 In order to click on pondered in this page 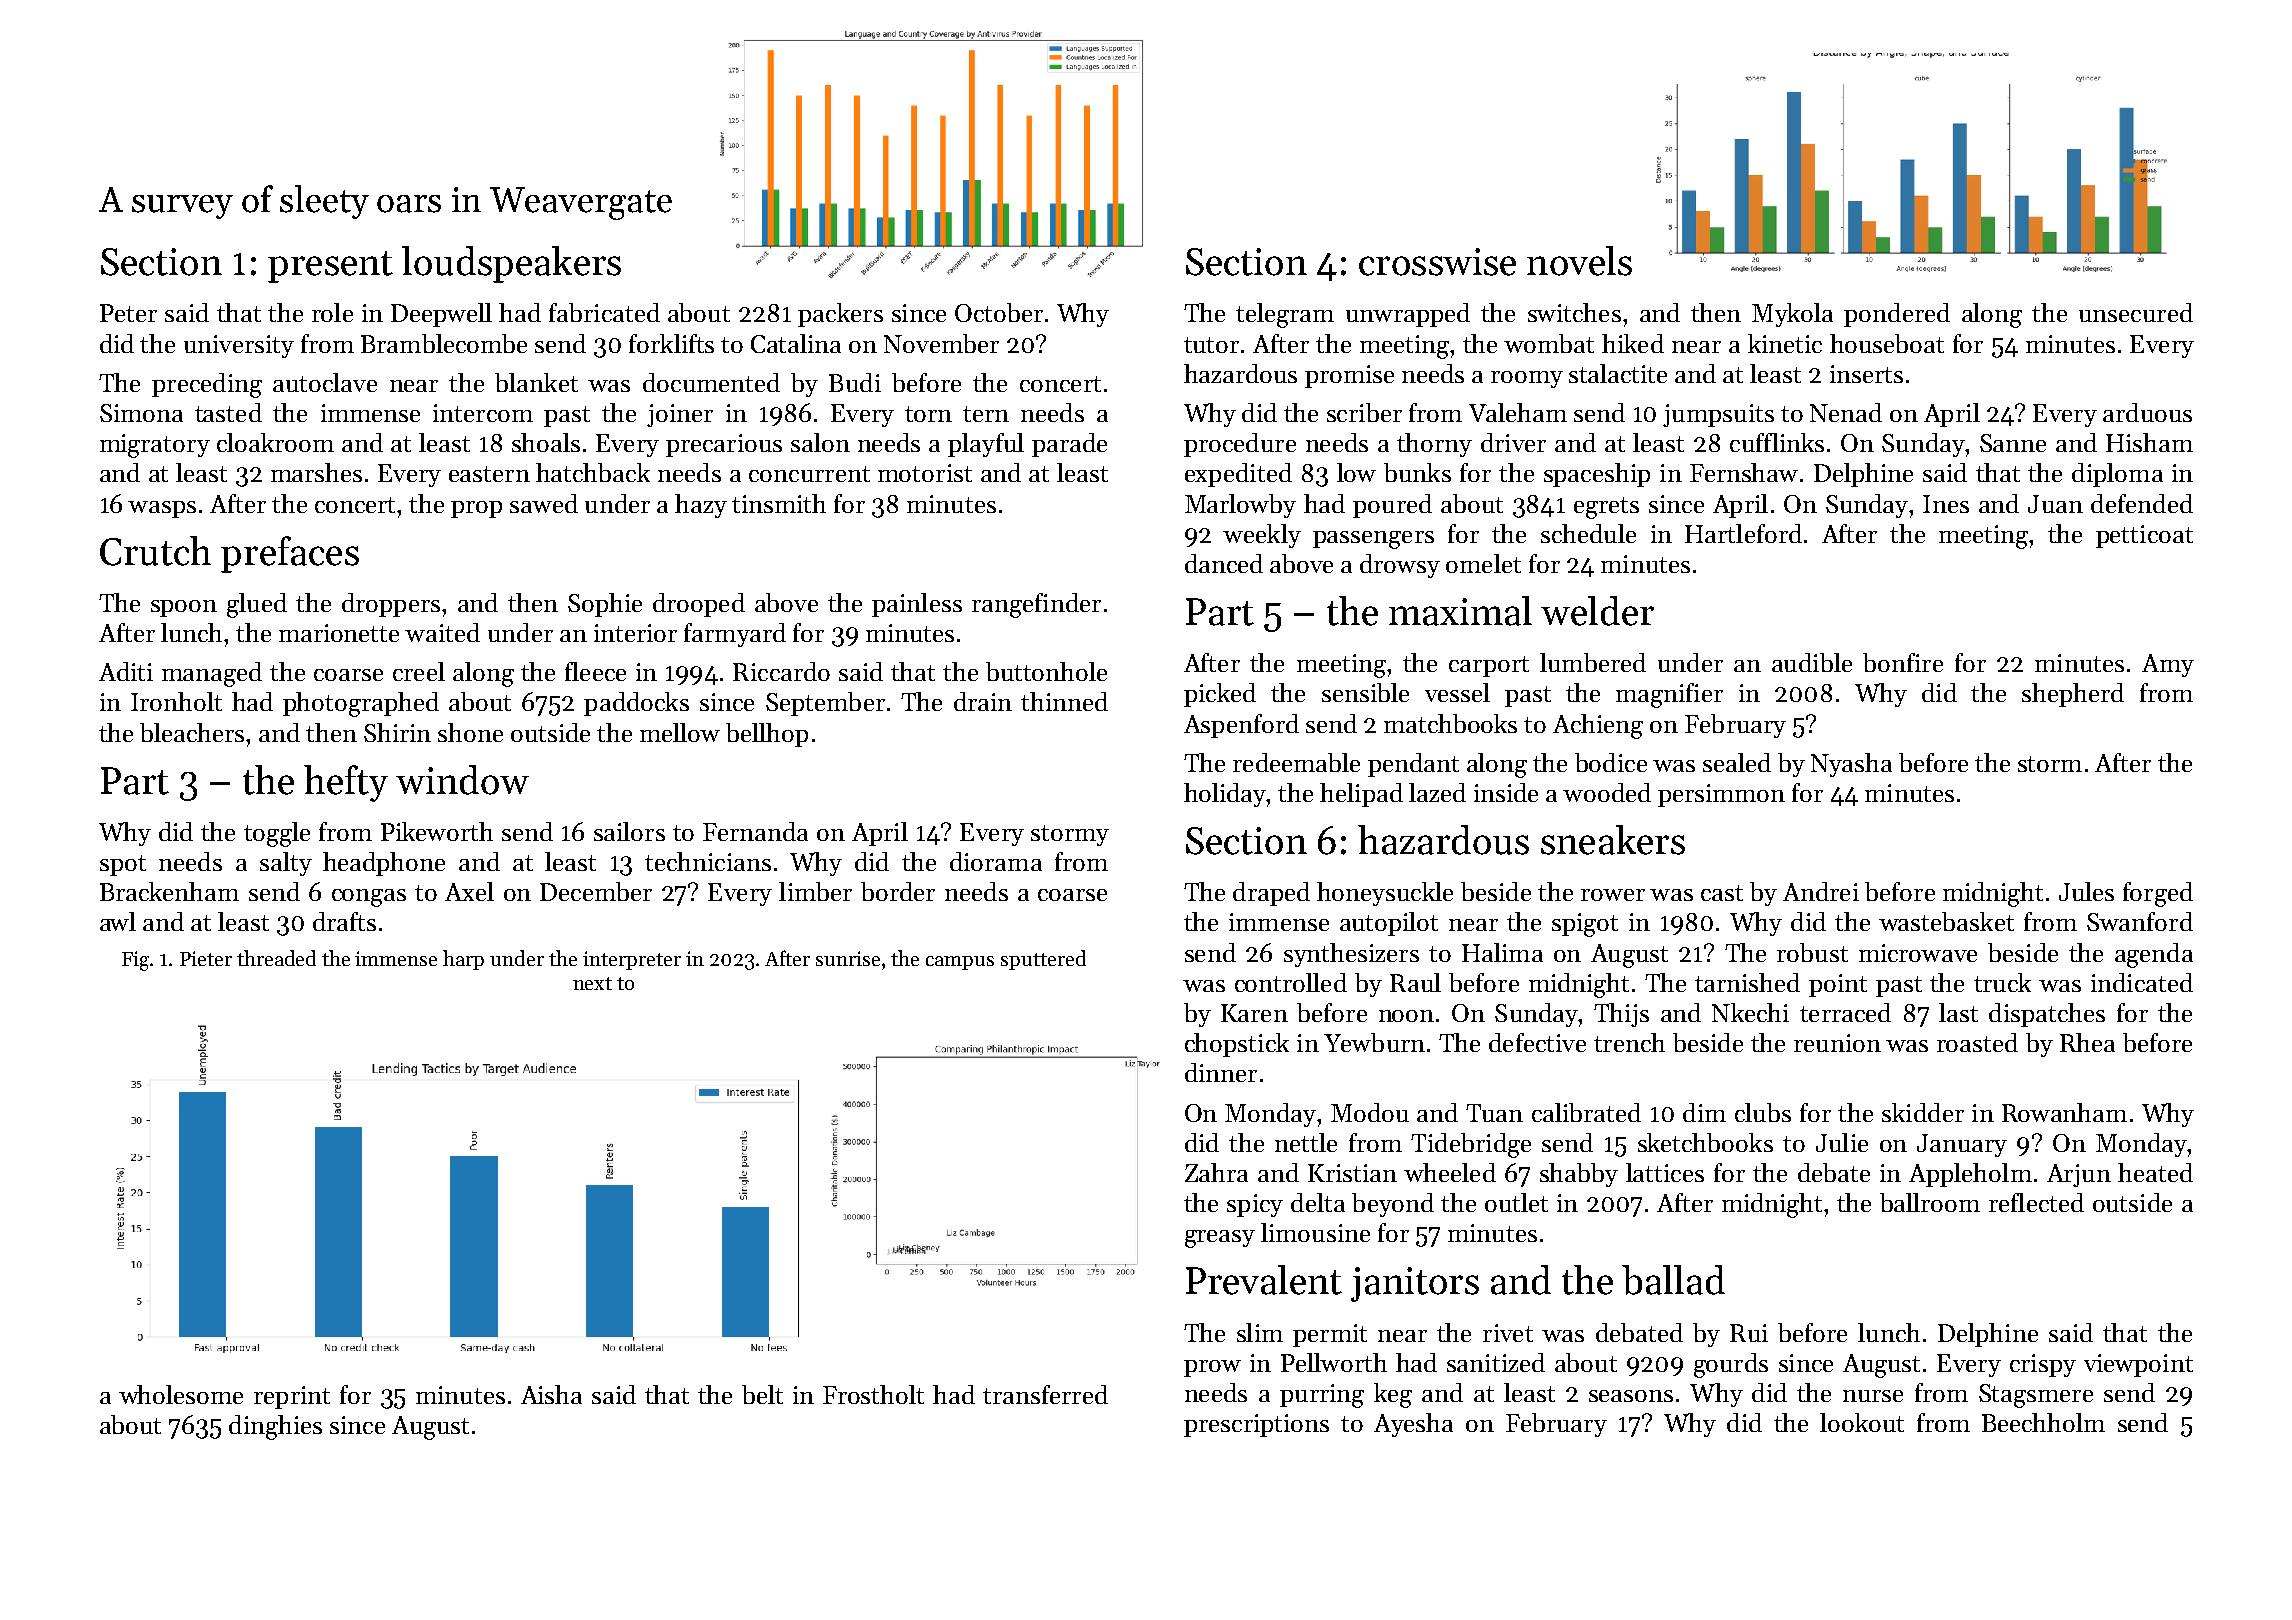, I will do `click(1897, 315)`.
